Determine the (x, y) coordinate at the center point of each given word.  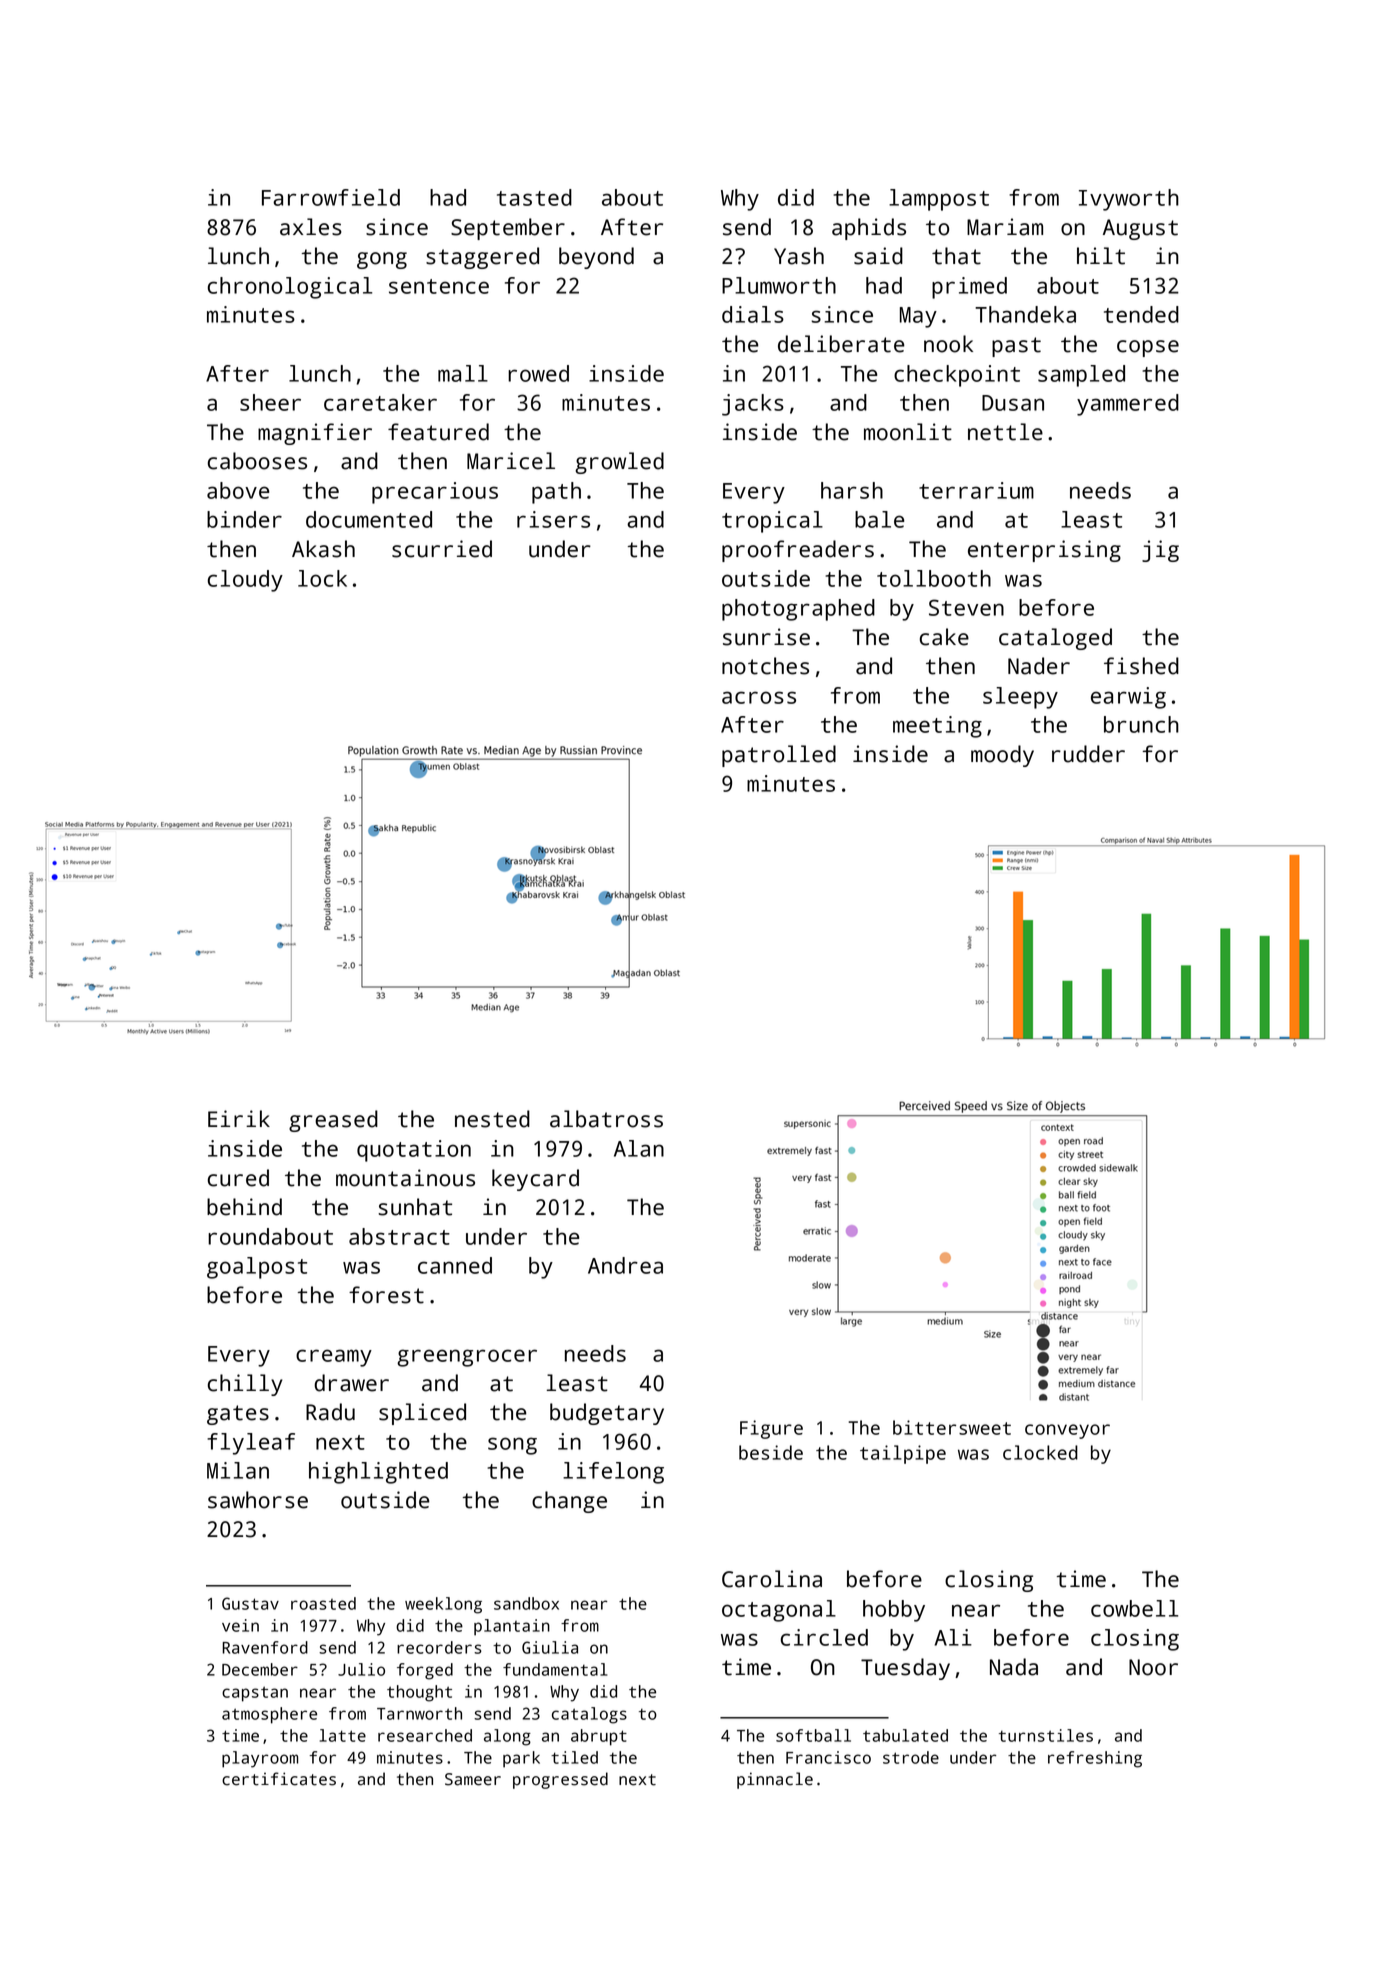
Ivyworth (1129, 200)
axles (311, 227)
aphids (869, 229)
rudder (1088, 754)
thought (419, 1693)
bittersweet (952, 1427)
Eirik (239, 1118)
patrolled (779, 756)
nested (492, 1119)
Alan (639, 1148)
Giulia (550, 1647)
